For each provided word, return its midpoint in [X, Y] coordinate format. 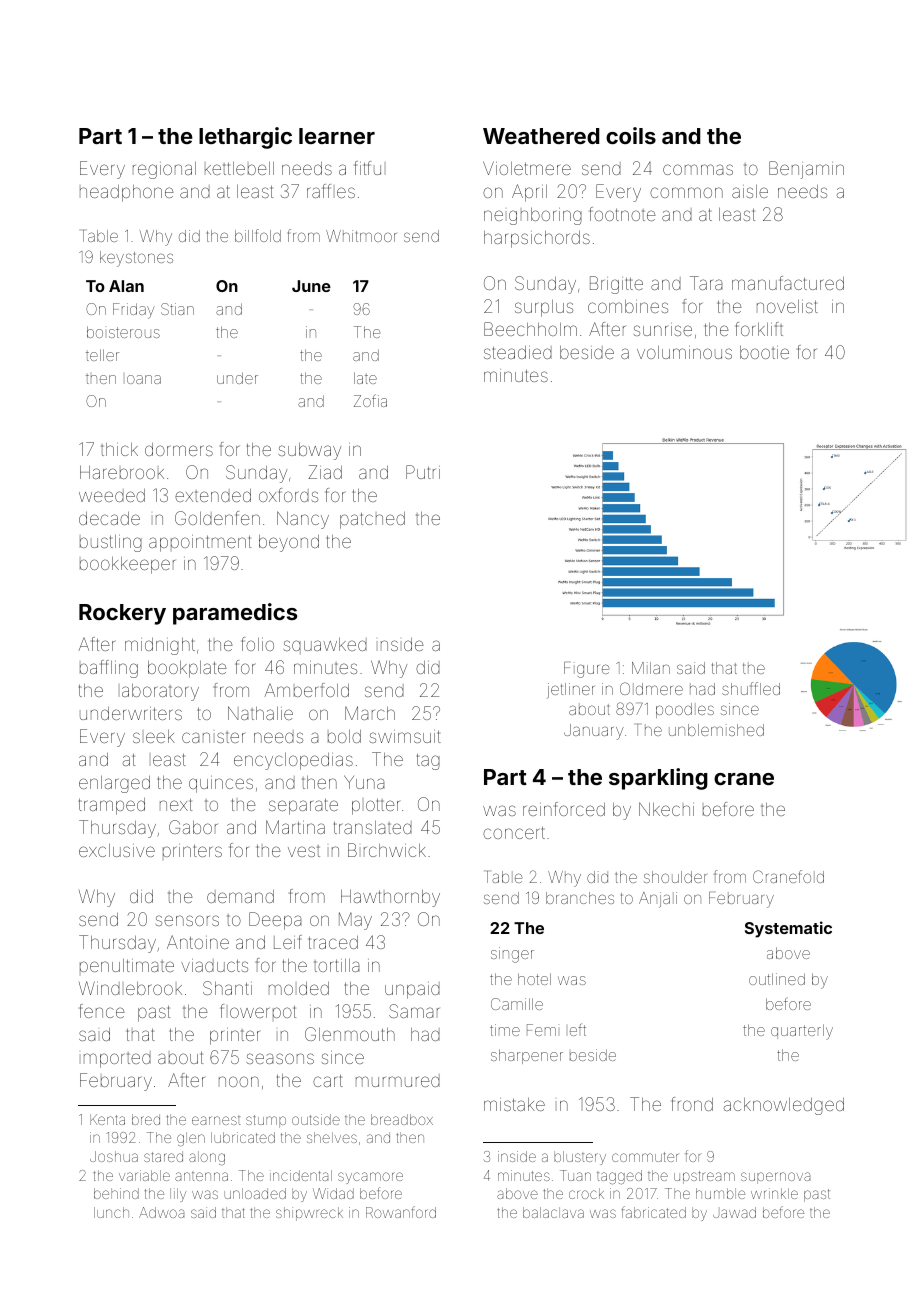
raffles [331, 191]
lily [178, 1195]
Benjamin [806, 170]
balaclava [553, 1212]
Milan [651, 668]
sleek [154, 736]
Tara [706, 283]
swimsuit [405, 736]
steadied [518, 352]
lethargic [245, 138]
